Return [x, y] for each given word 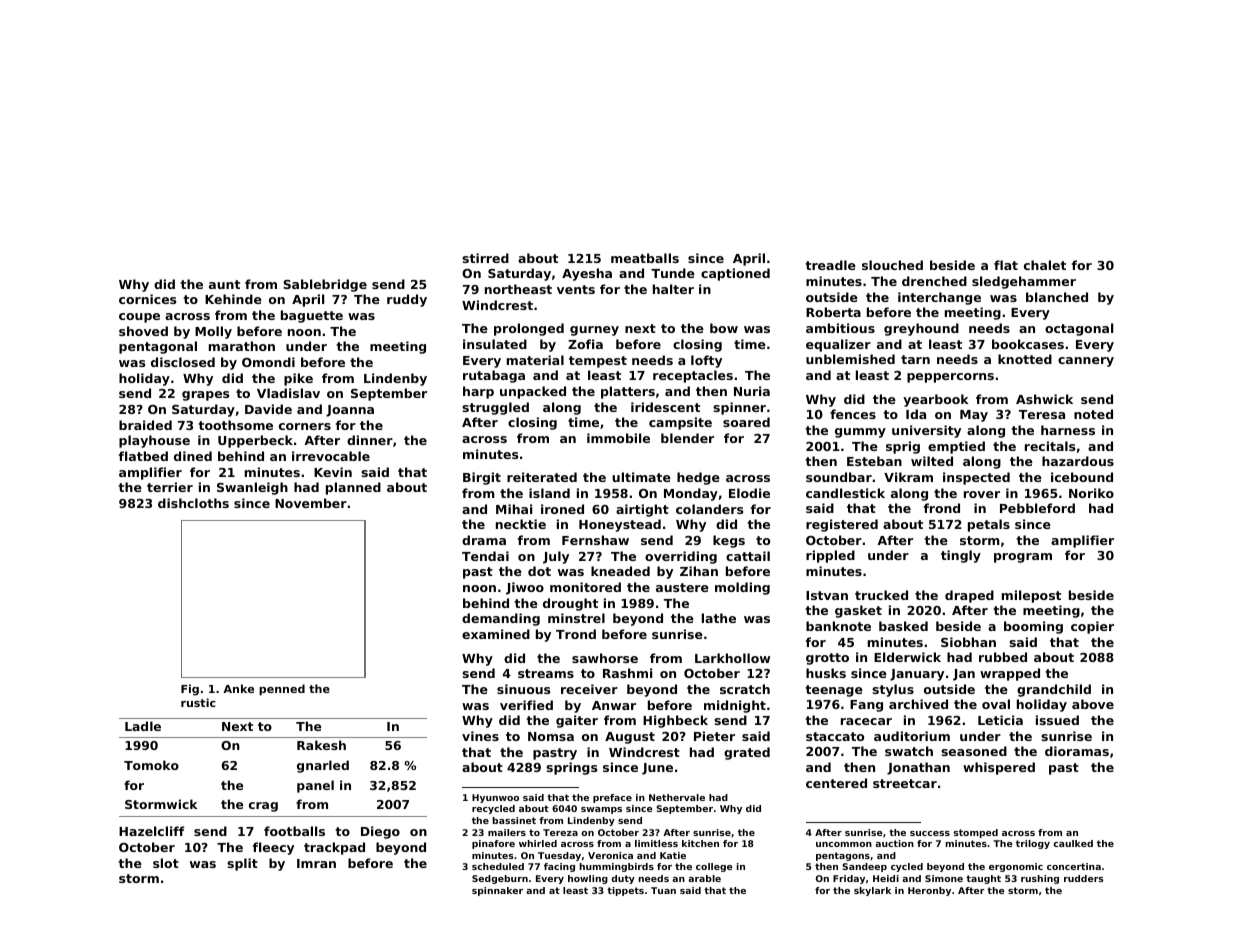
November [311, 503]
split [242, 864]
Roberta [833, 312]
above [1093, 704]
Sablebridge [325, 285]
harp [478, 392]
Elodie [749, 493]
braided [145, 425]
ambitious [840, 328]
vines [480, 736]
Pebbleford [1037, 508]
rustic [198, 702]
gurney [594, 331]
